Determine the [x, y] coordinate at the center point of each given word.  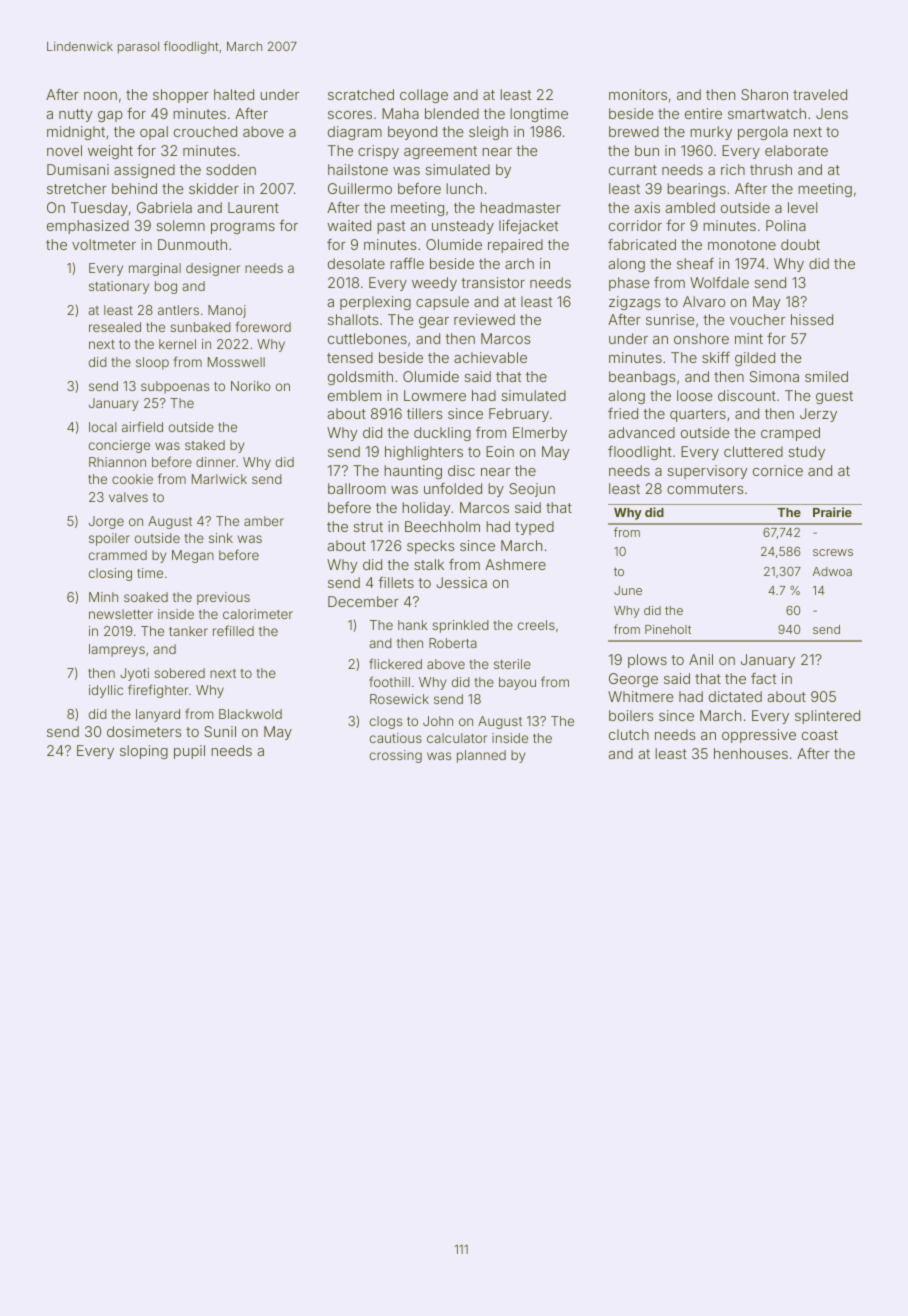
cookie [132, 479]
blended [452, 113]
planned [481, 756]
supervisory [707, 472]
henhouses [751, 753]
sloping [144, 752]
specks [431, 547]
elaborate [796, 150]
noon [100, 96]
